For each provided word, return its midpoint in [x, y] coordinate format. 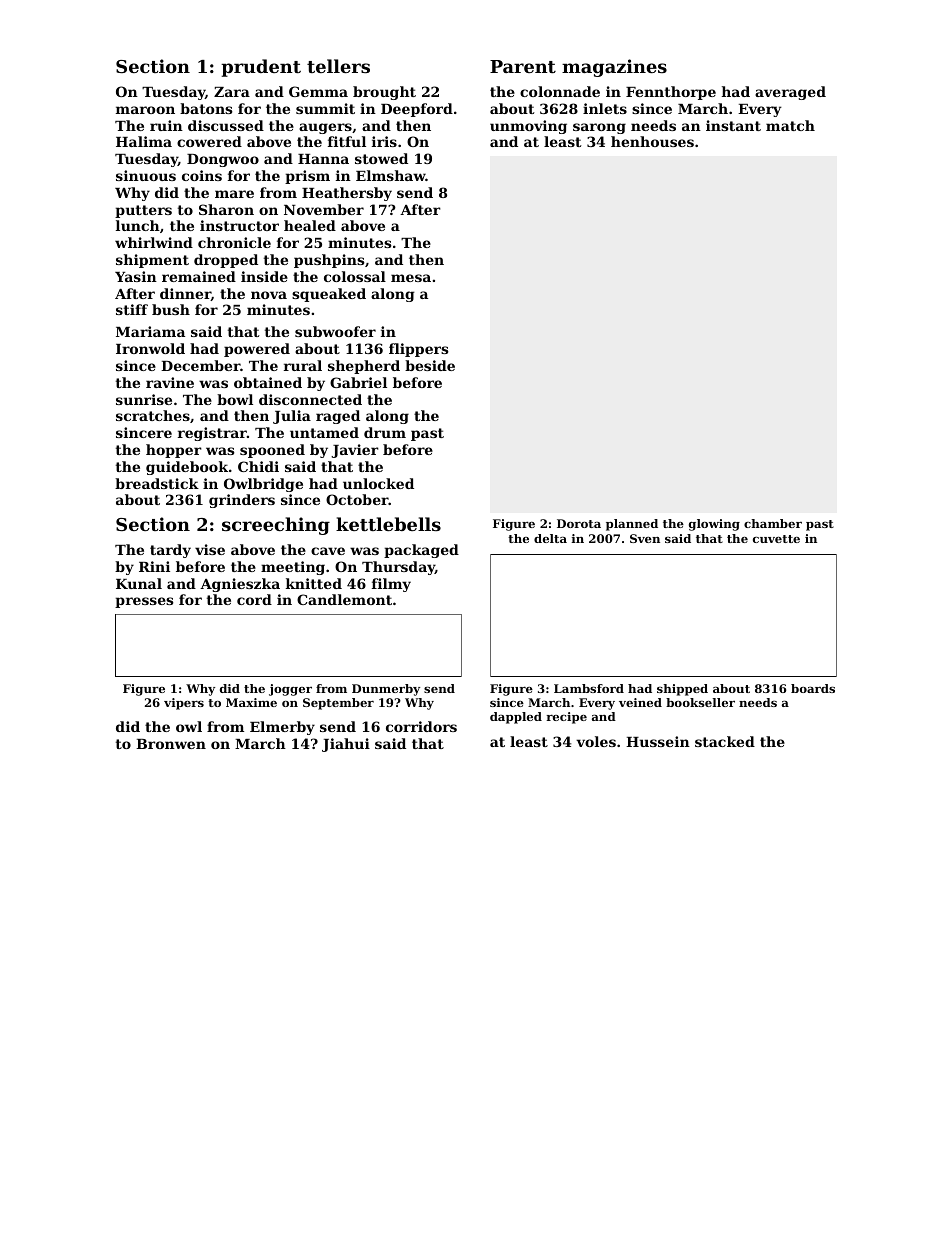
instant [733, 125]
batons [206, 108]
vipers [184, 704]
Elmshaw [391, 175]
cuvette [776, 539]
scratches [153, 415]
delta [550, 538]
